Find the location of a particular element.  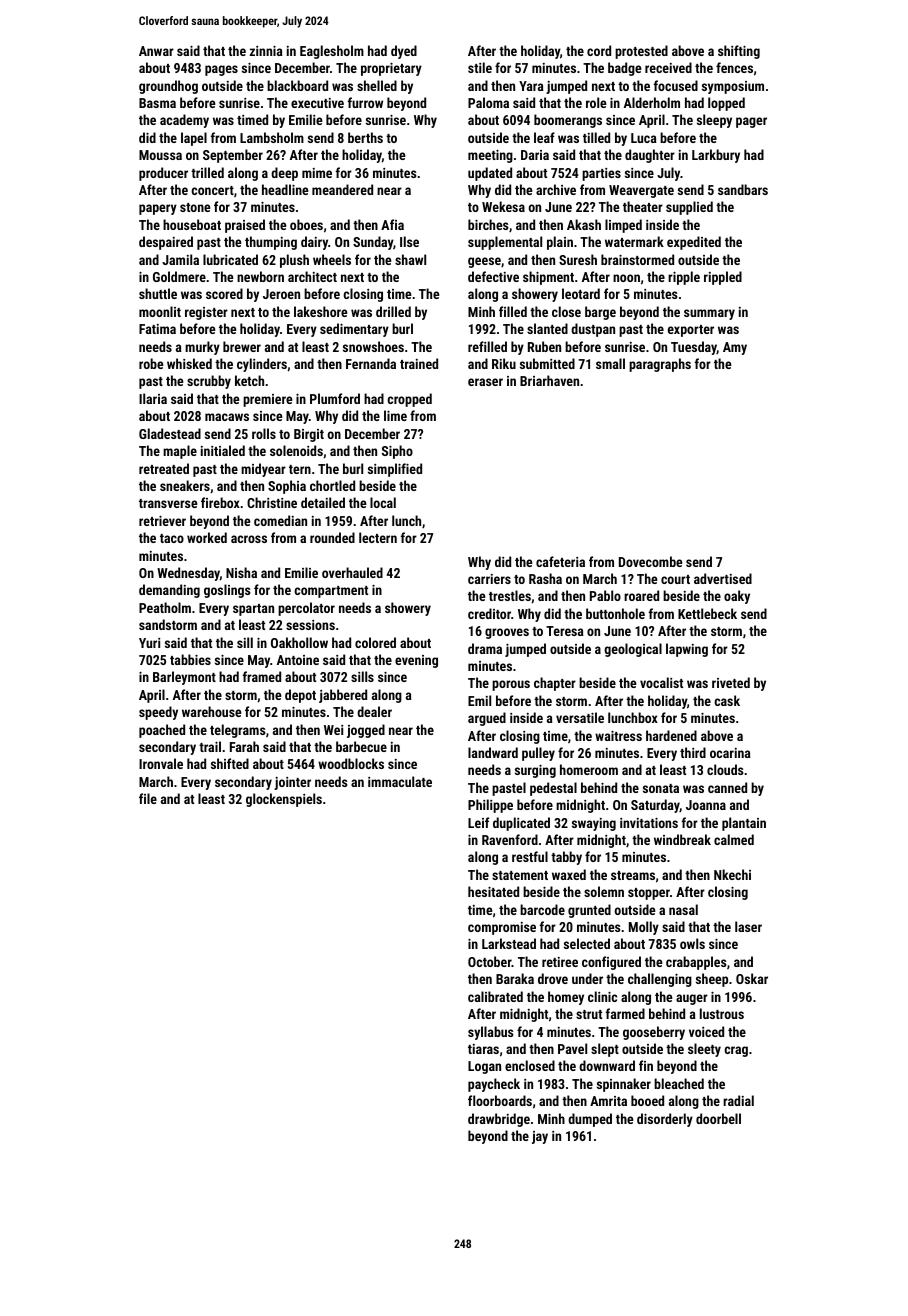

Oskar is located at coordinates (752, 978).
